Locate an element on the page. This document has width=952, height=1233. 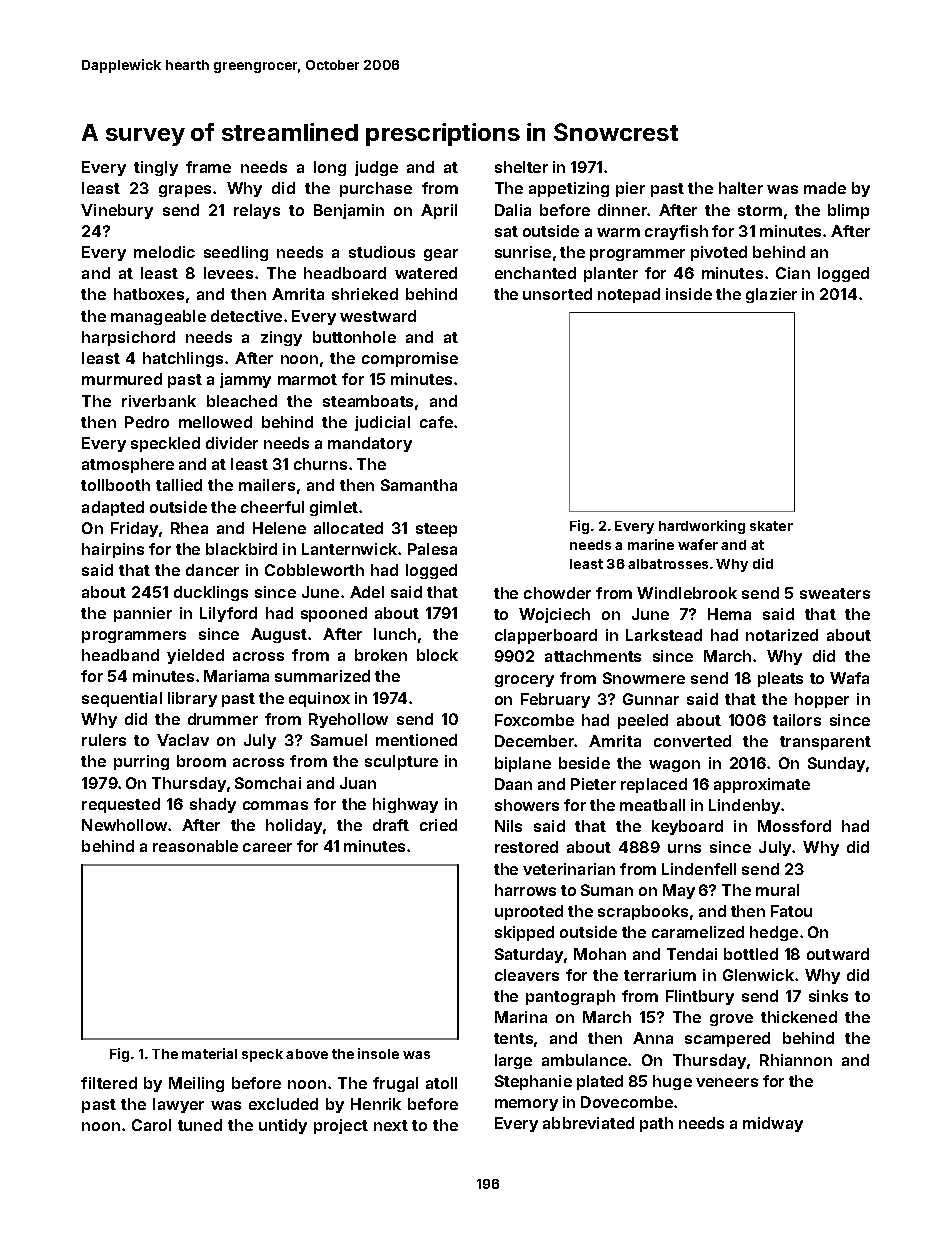
compromise is located at coordinates (410, 359).
